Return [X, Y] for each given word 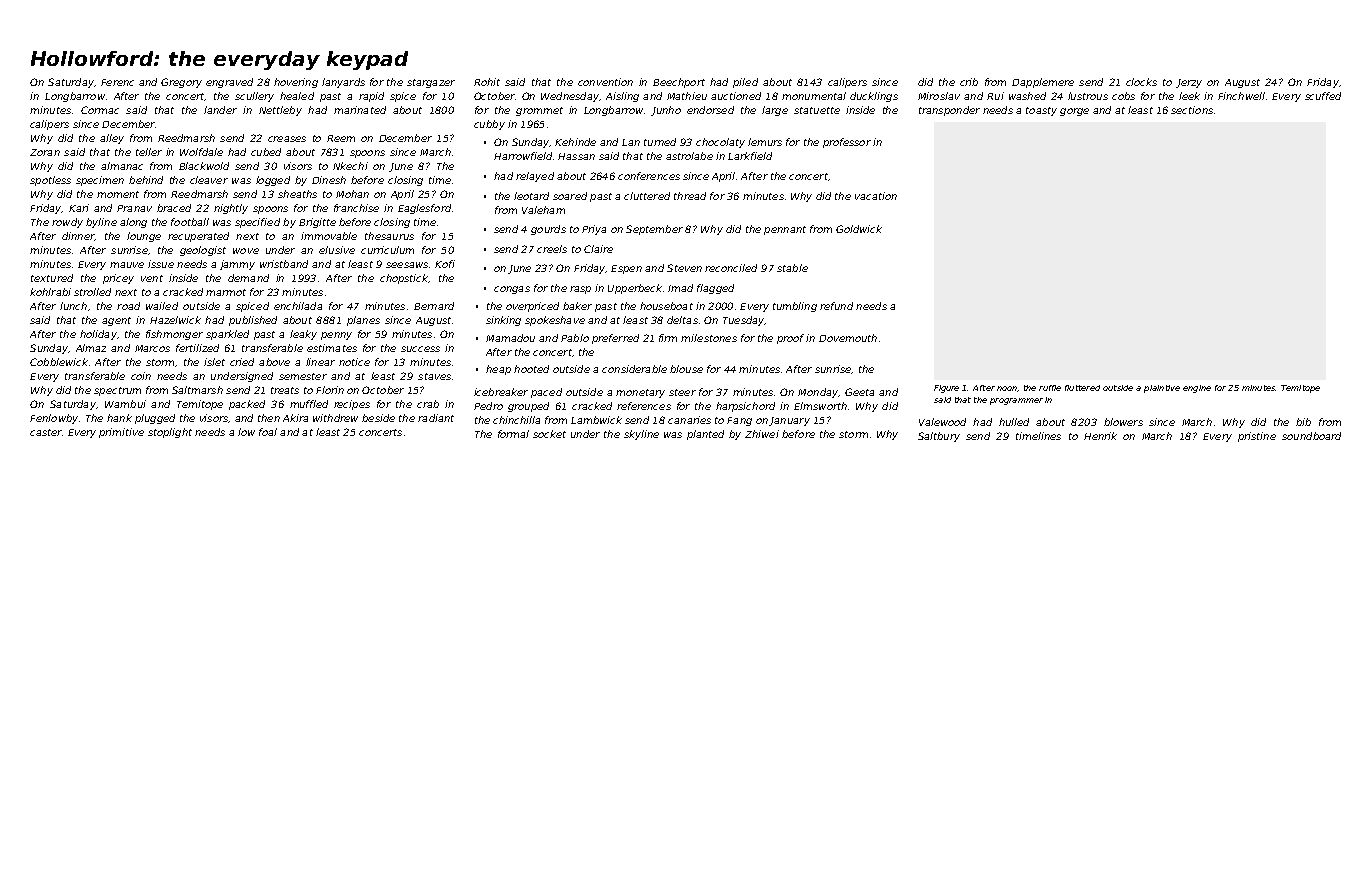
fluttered [1082, 388]
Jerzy [1189, 83]
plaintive [1162, 389]
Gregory [181, 83]
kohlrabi [50, 292]
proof [790, 339]
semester [303, 376]
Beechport [679, 83]
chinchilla [516, 420]
